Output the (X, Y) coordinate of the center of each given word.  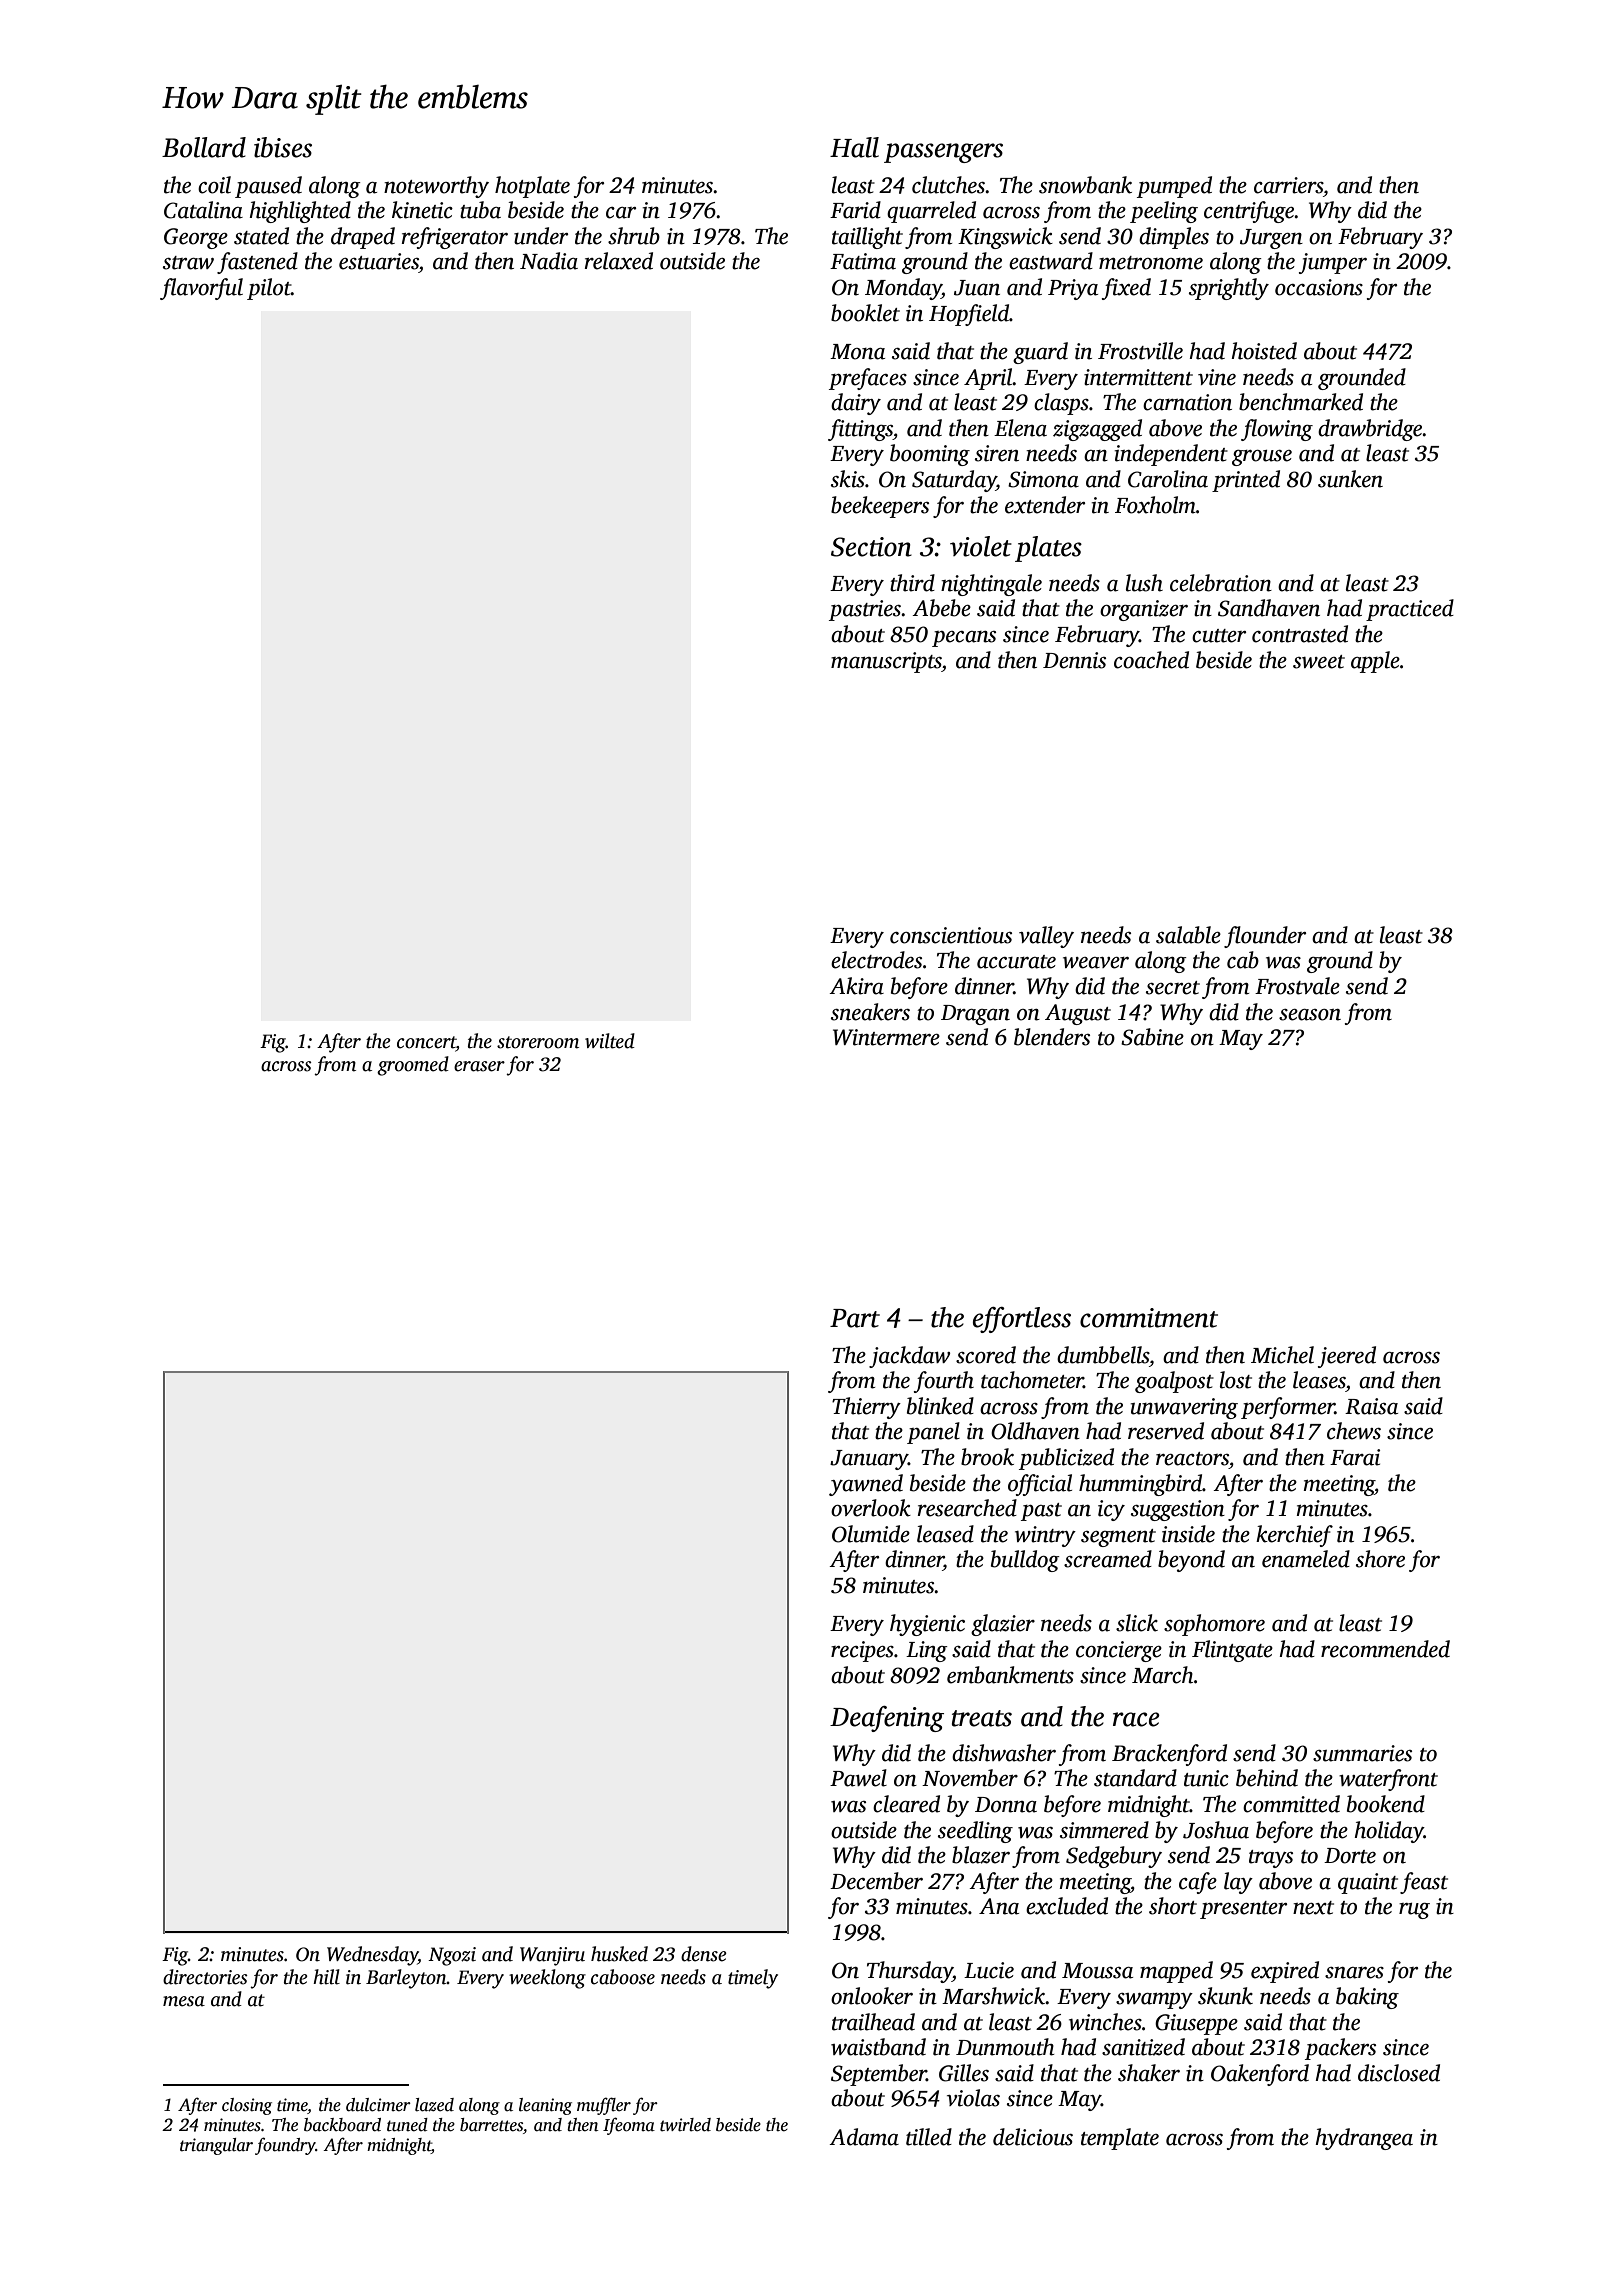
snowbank (1085, 185)
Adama (864, 2137)
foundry (285, 2146)
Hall (854, 147)
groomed (413, 1066)
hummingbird (1140, 1485)
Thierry (866, 1408)
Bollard (204, 147)
